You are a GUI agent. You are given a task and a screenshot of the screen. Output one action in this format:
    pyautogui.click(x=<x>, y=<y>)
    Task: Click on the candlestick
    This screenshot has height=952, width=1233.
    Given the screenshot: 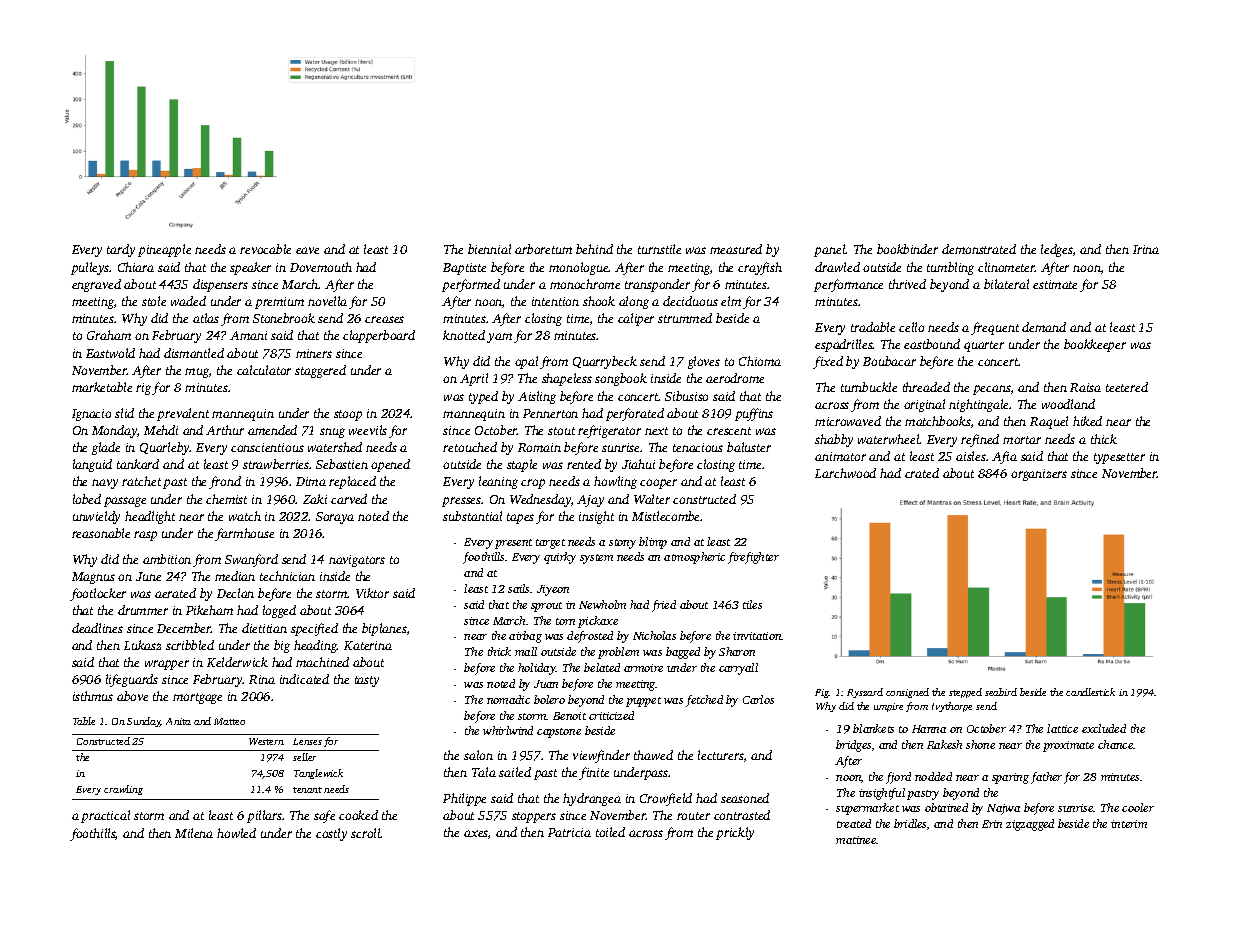 What is the action you would take?
    pyautogui.click(x=1090, y=692)
